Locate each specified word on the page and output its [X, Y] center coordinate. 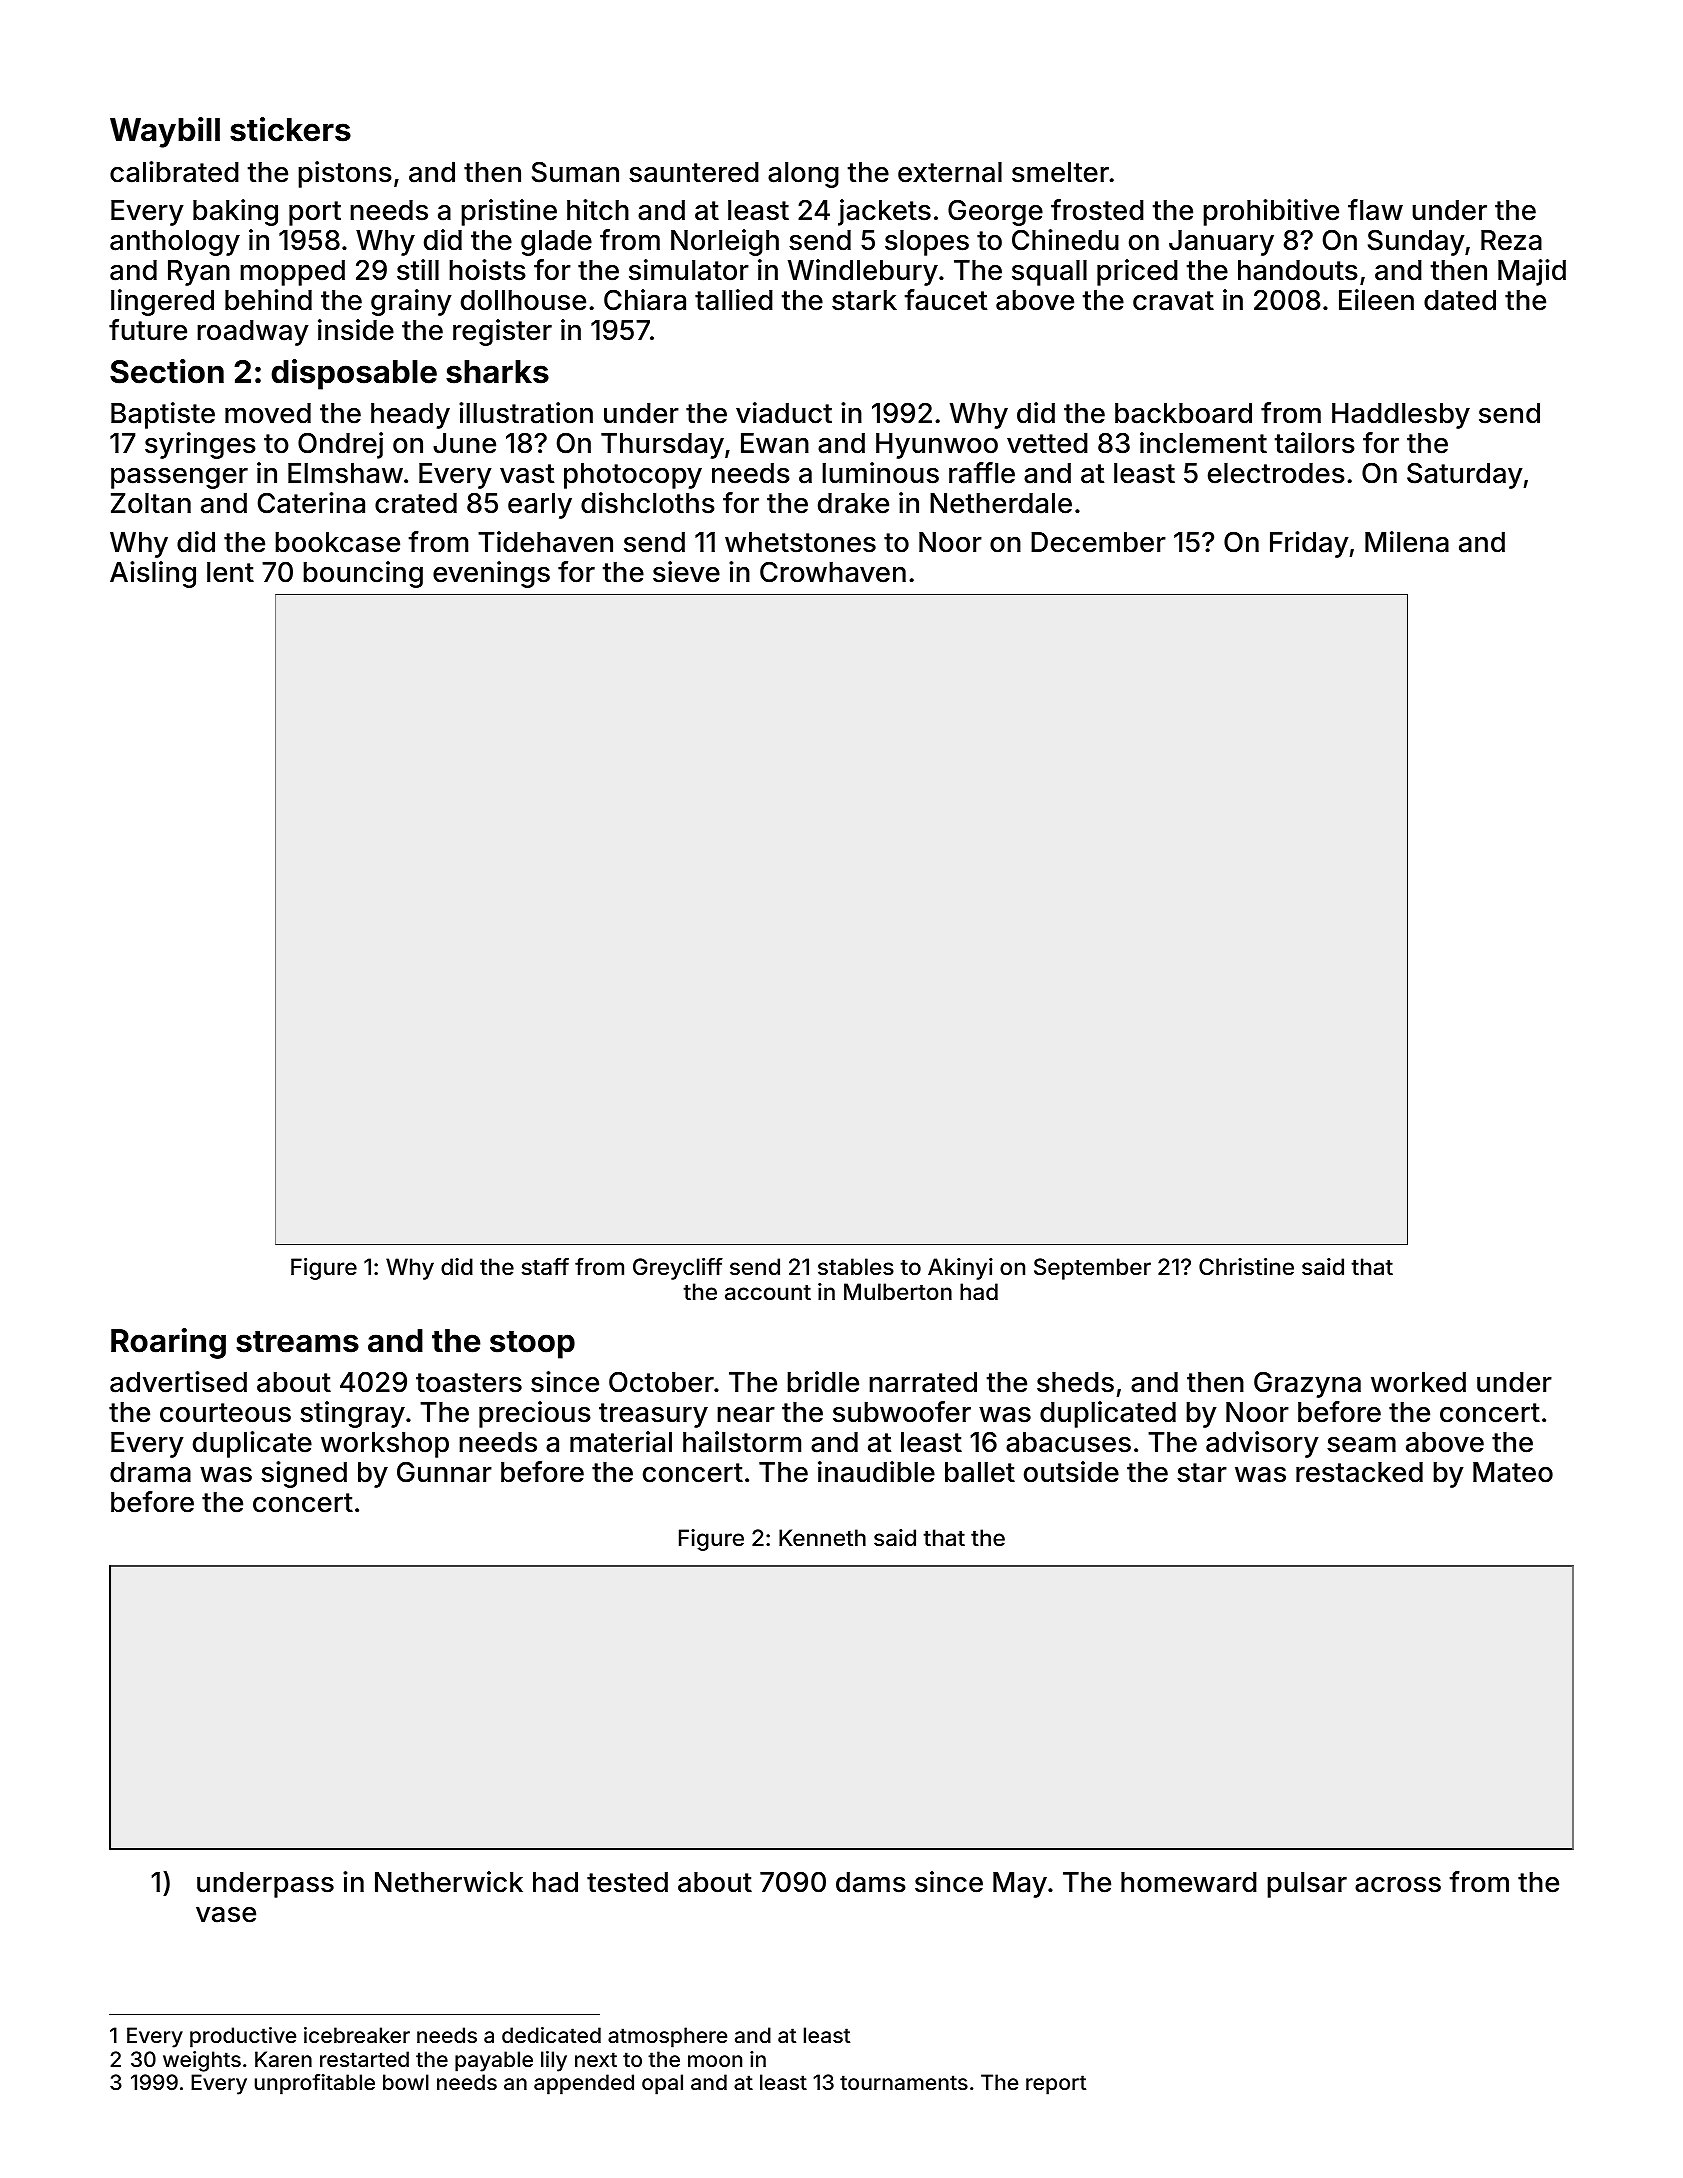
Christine [1246, 1267]
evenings [491, 574]
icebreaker [357, 2035]
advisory [1262, 1444]
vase [226, 1915]
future [148, 330]
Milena [1407, 542]
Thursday [662, 446]
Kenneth [822, 1538]
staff [545, 1267]
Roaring [168, 1343]
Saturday [1465, 475]
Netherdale [1001, 503]
